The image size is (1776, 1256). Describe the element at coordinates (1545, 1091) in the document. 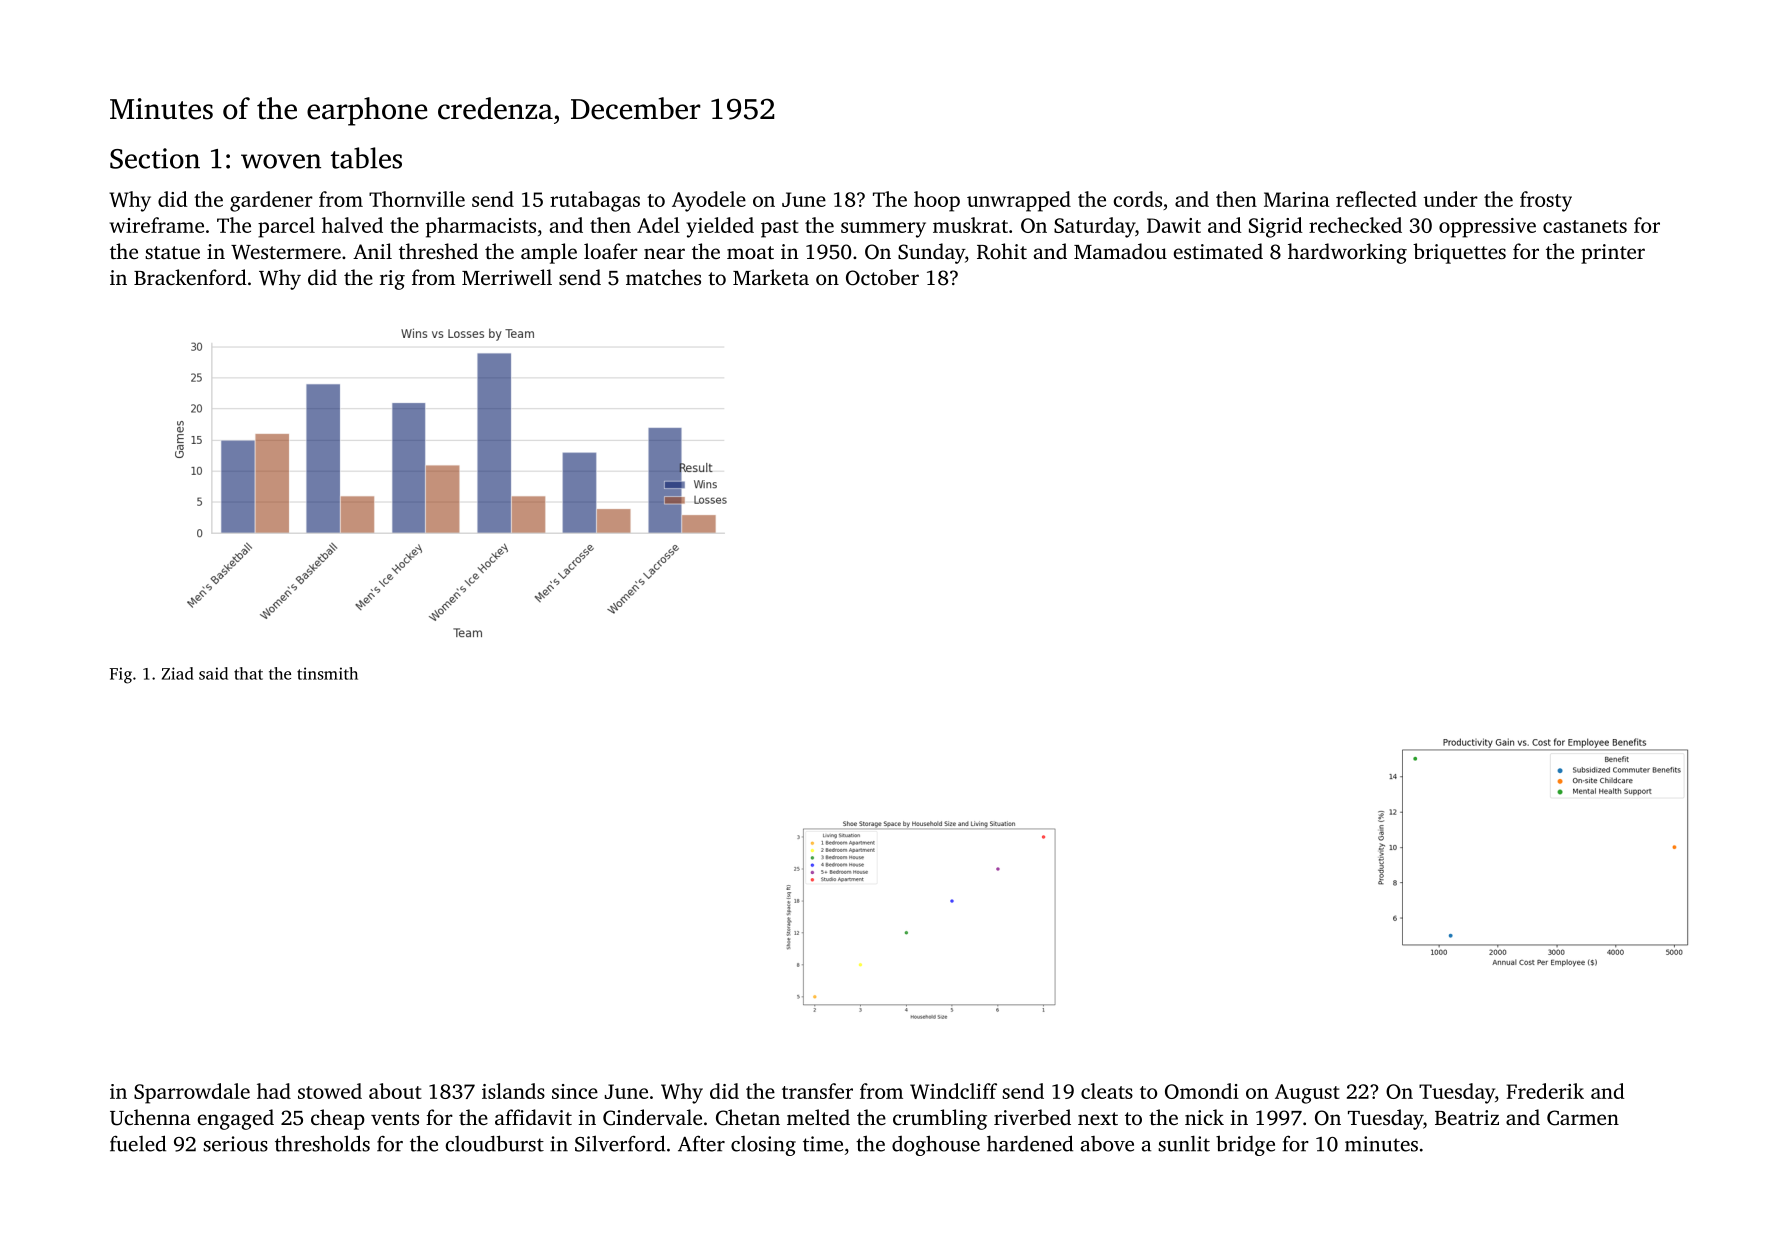

I see `Frederik` at that location.
